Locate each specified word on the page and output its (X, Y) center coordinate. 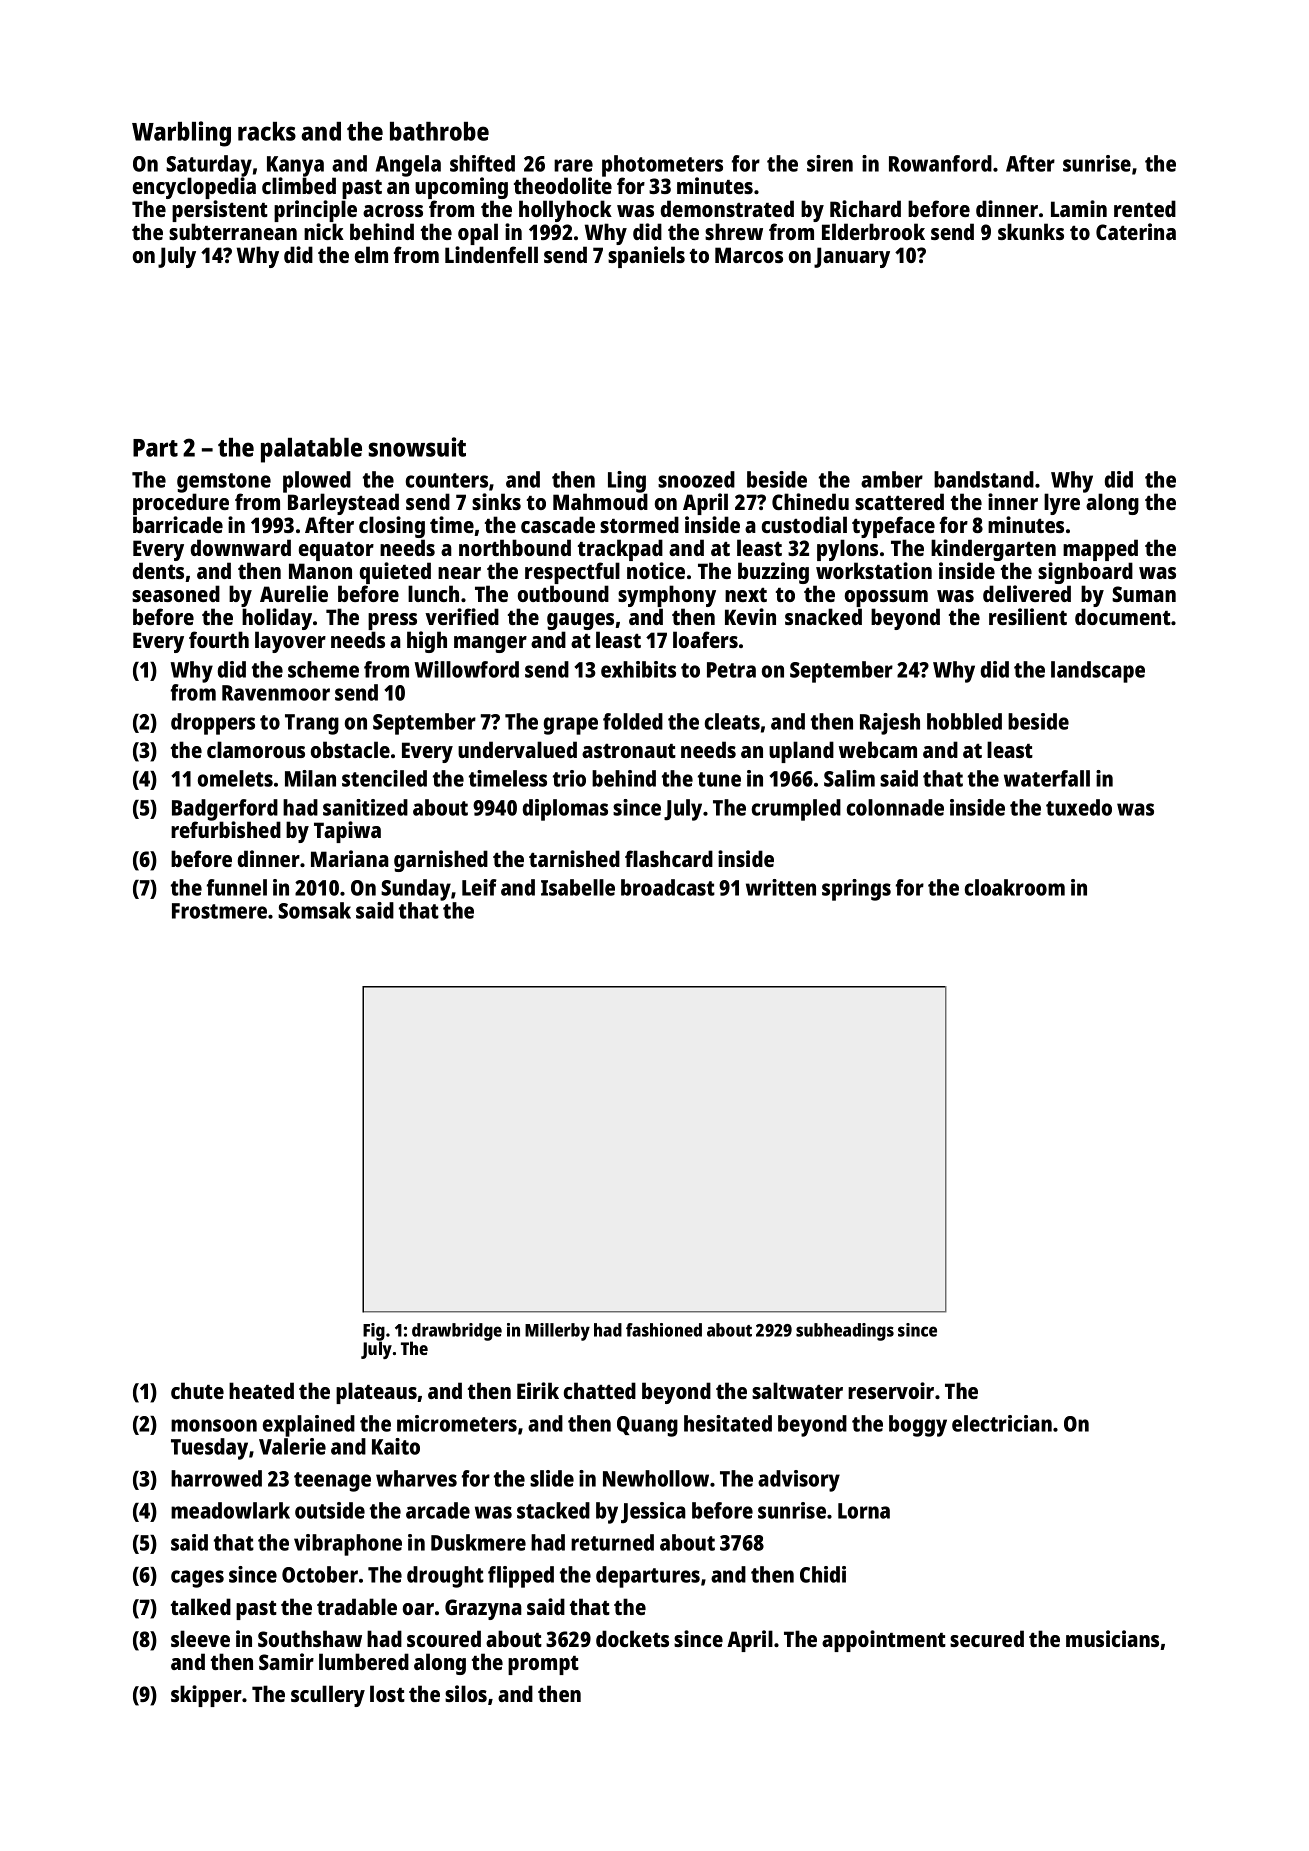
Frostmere (219, 911)
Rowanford (940, 163)
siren (830, 163)
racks (267, 131)
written (781, 887)
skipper (206, 1696)
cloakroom (1015, 887)
